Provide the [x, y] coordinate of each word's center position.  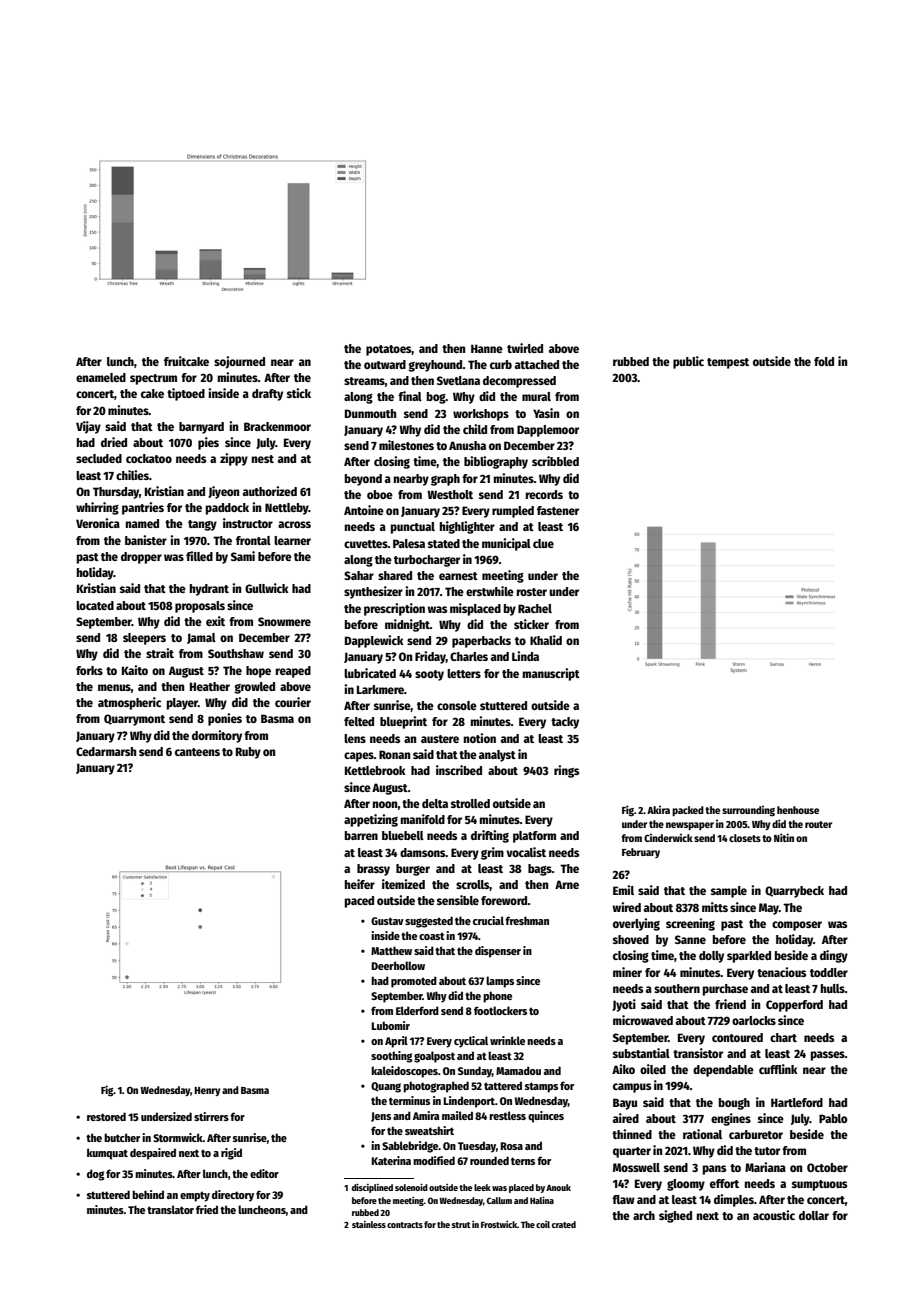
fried [207, 1209]
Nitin [784, 837]
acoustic [774, 1215]
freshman [527, 920]
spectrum [153, 379]
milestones [406, 445]
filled [199, 556]
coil [543, 1224]
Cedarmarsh [106, 751]
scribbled [555, 461]
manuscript [551, 674]
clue [543, 543]
